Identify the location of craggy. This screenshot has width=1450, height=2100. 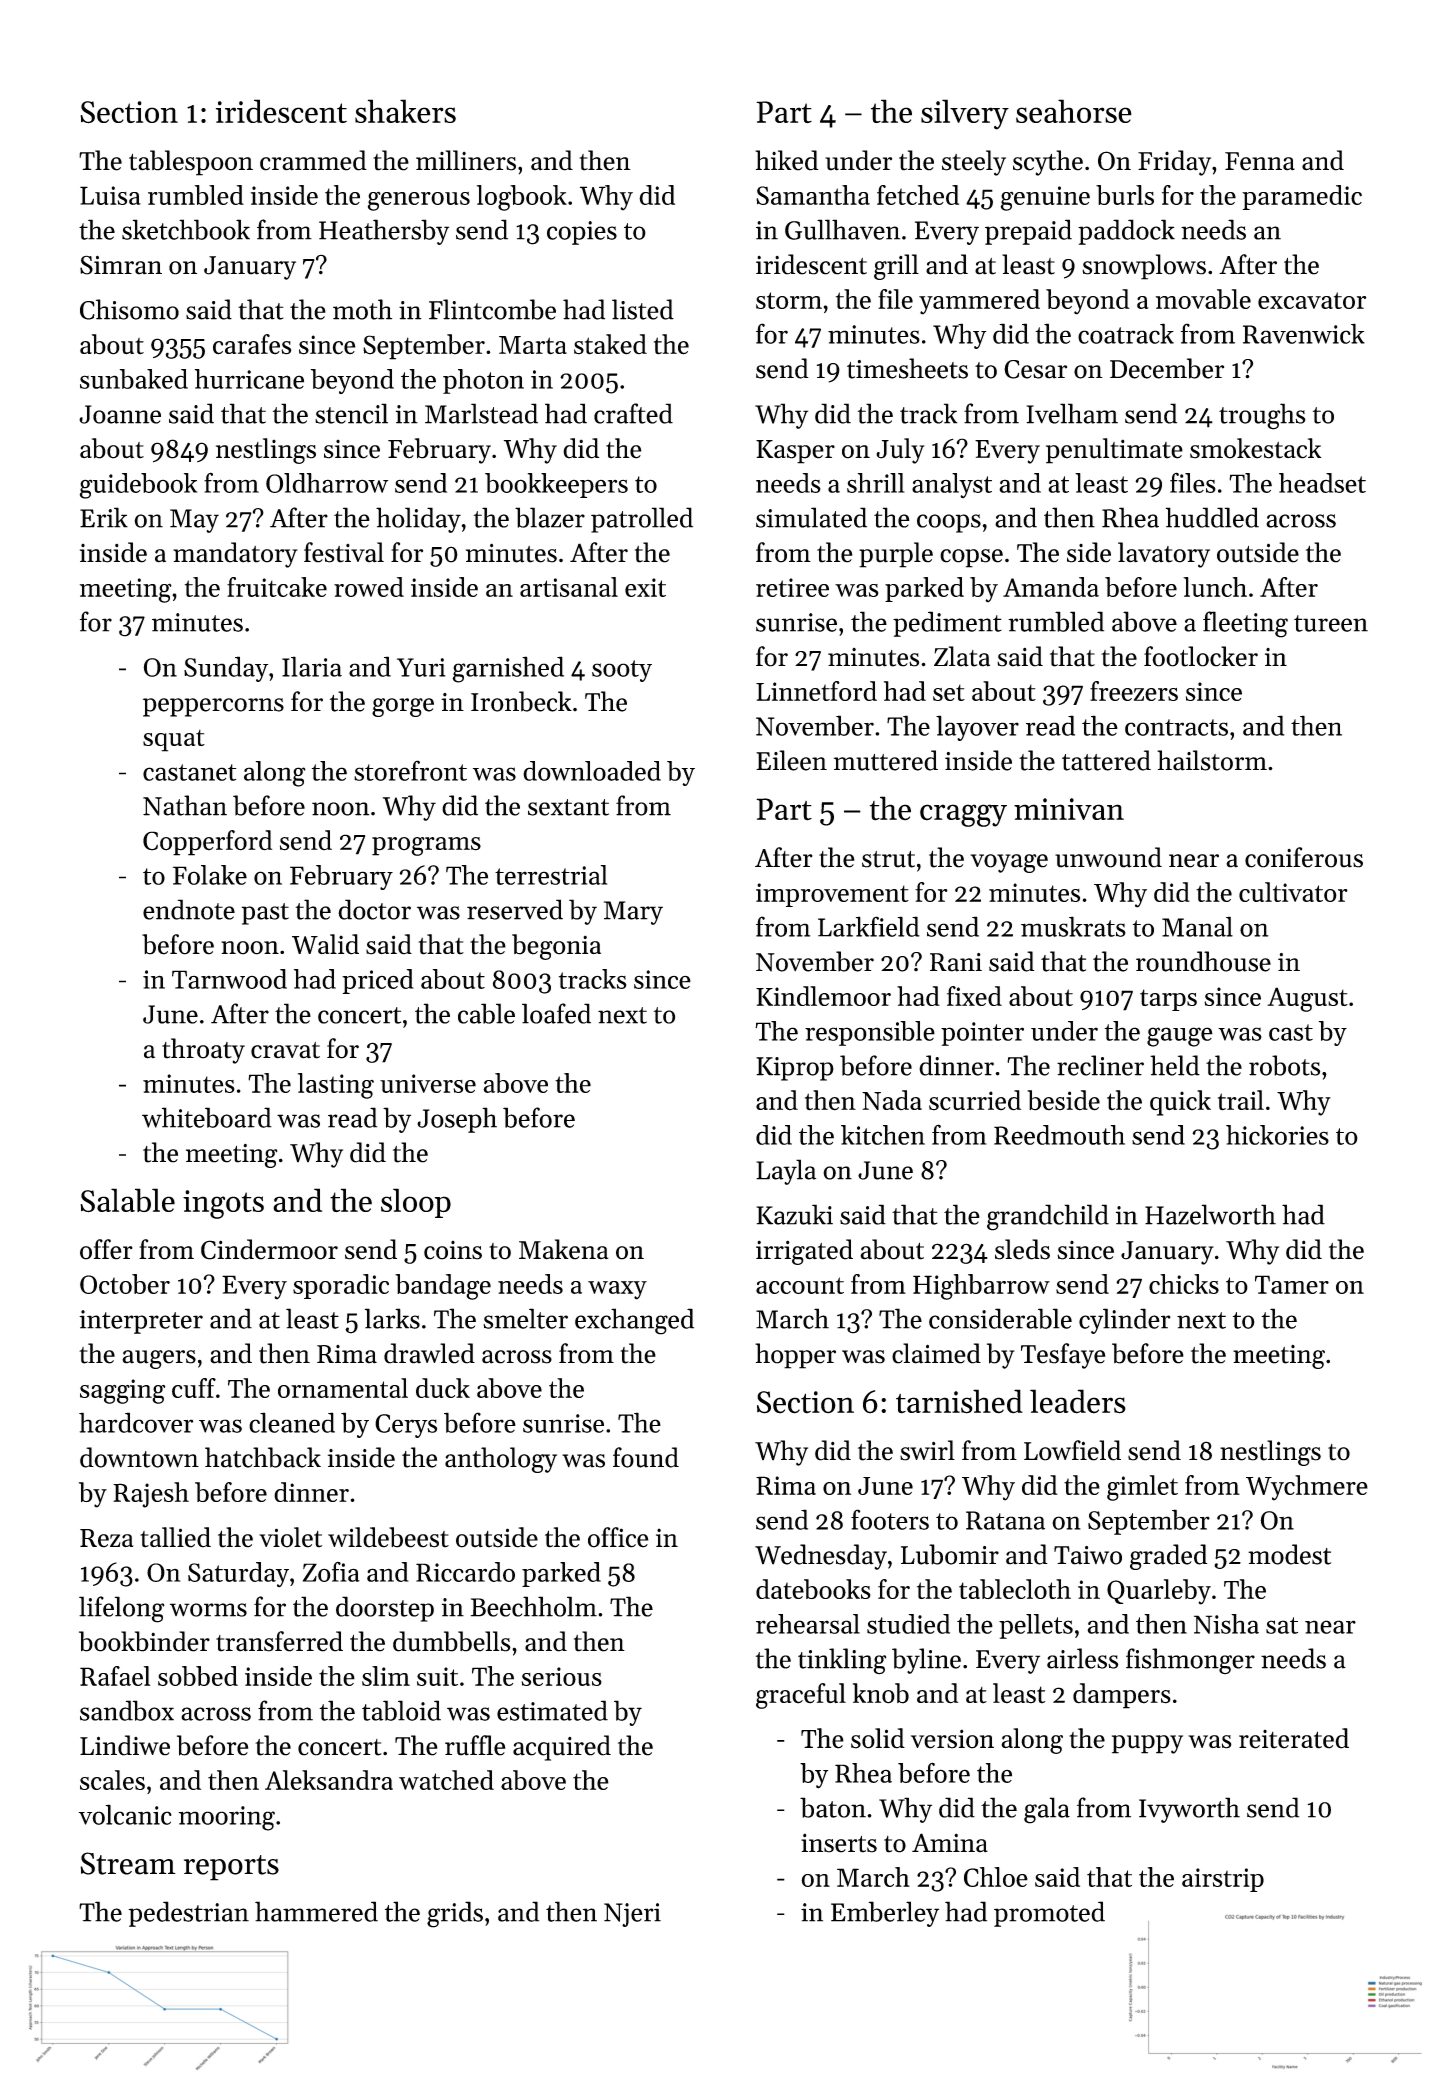
(963, 815).
